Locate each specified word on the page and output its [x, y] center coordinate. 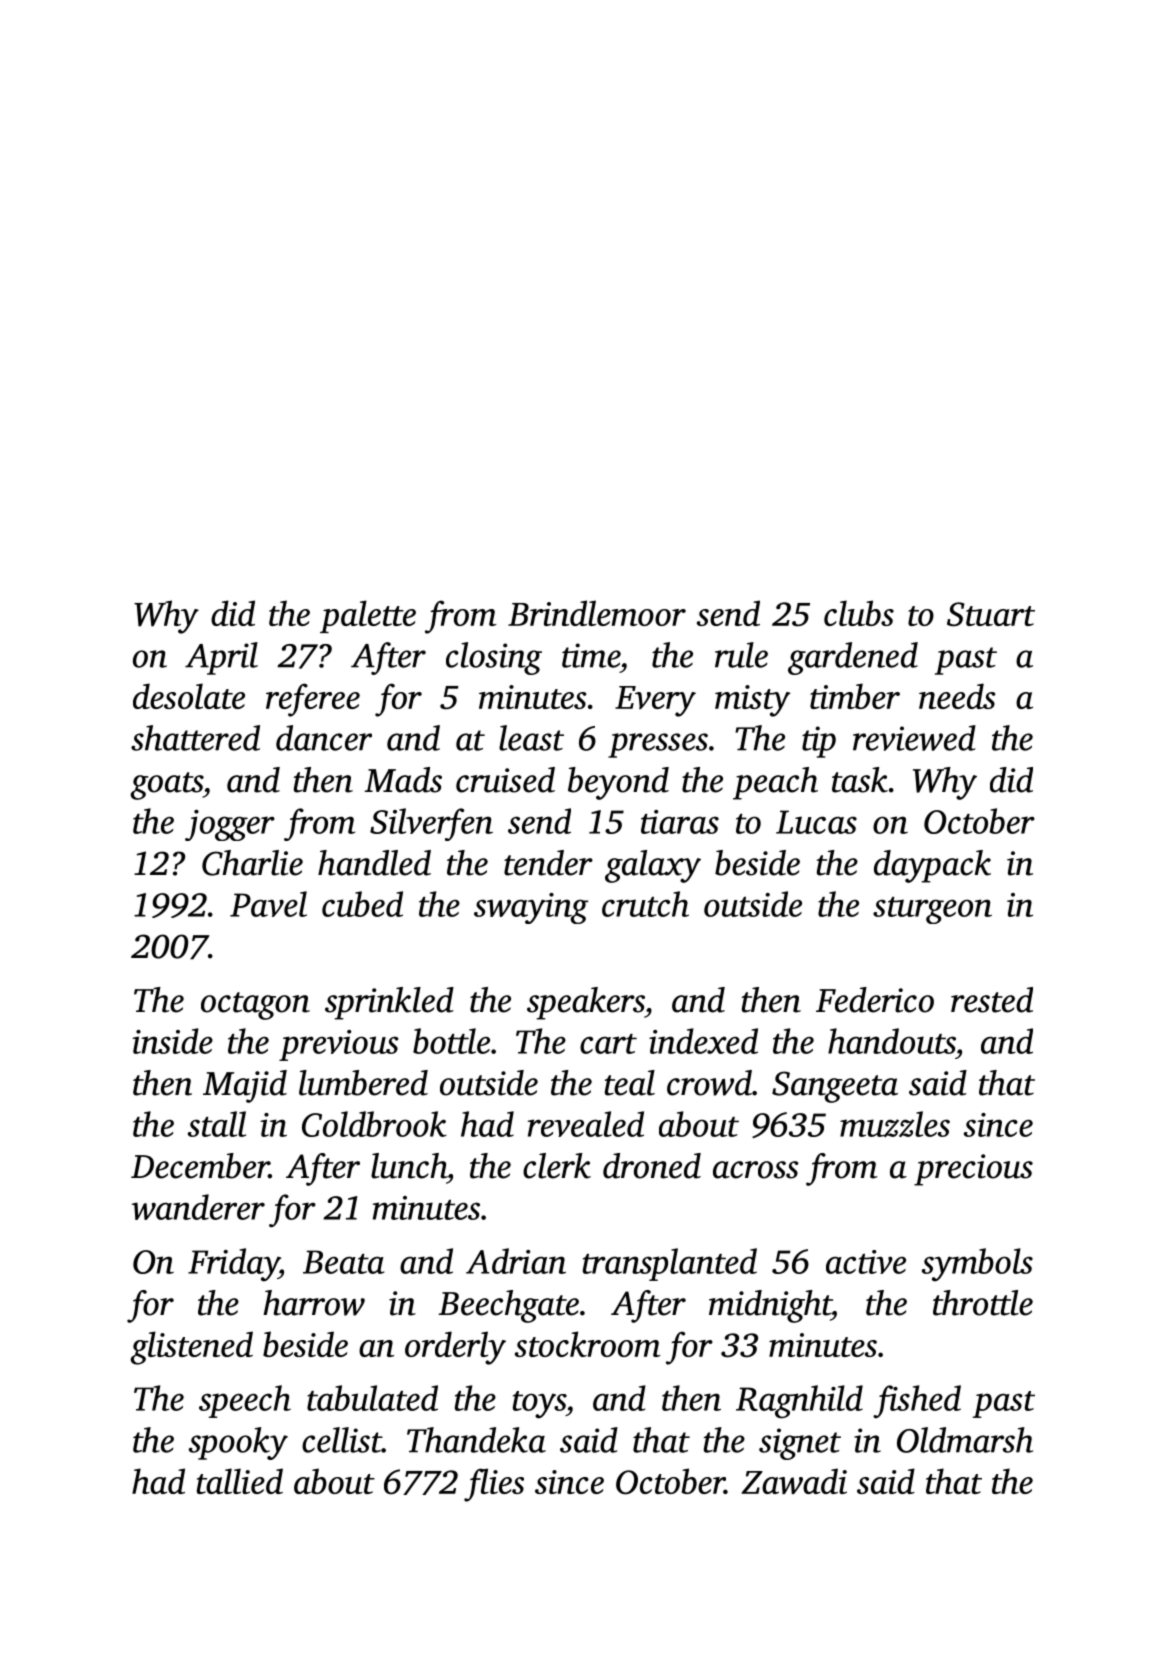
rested [992, 1000]
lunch [409, 1166]
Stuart [991, 614]
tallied [240, 1481]
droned [652, 1166]
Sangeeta [835, 1087]
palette [368, 616]
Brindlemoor [597, 613]
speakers [586, 1003]
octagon [255, 1006]
